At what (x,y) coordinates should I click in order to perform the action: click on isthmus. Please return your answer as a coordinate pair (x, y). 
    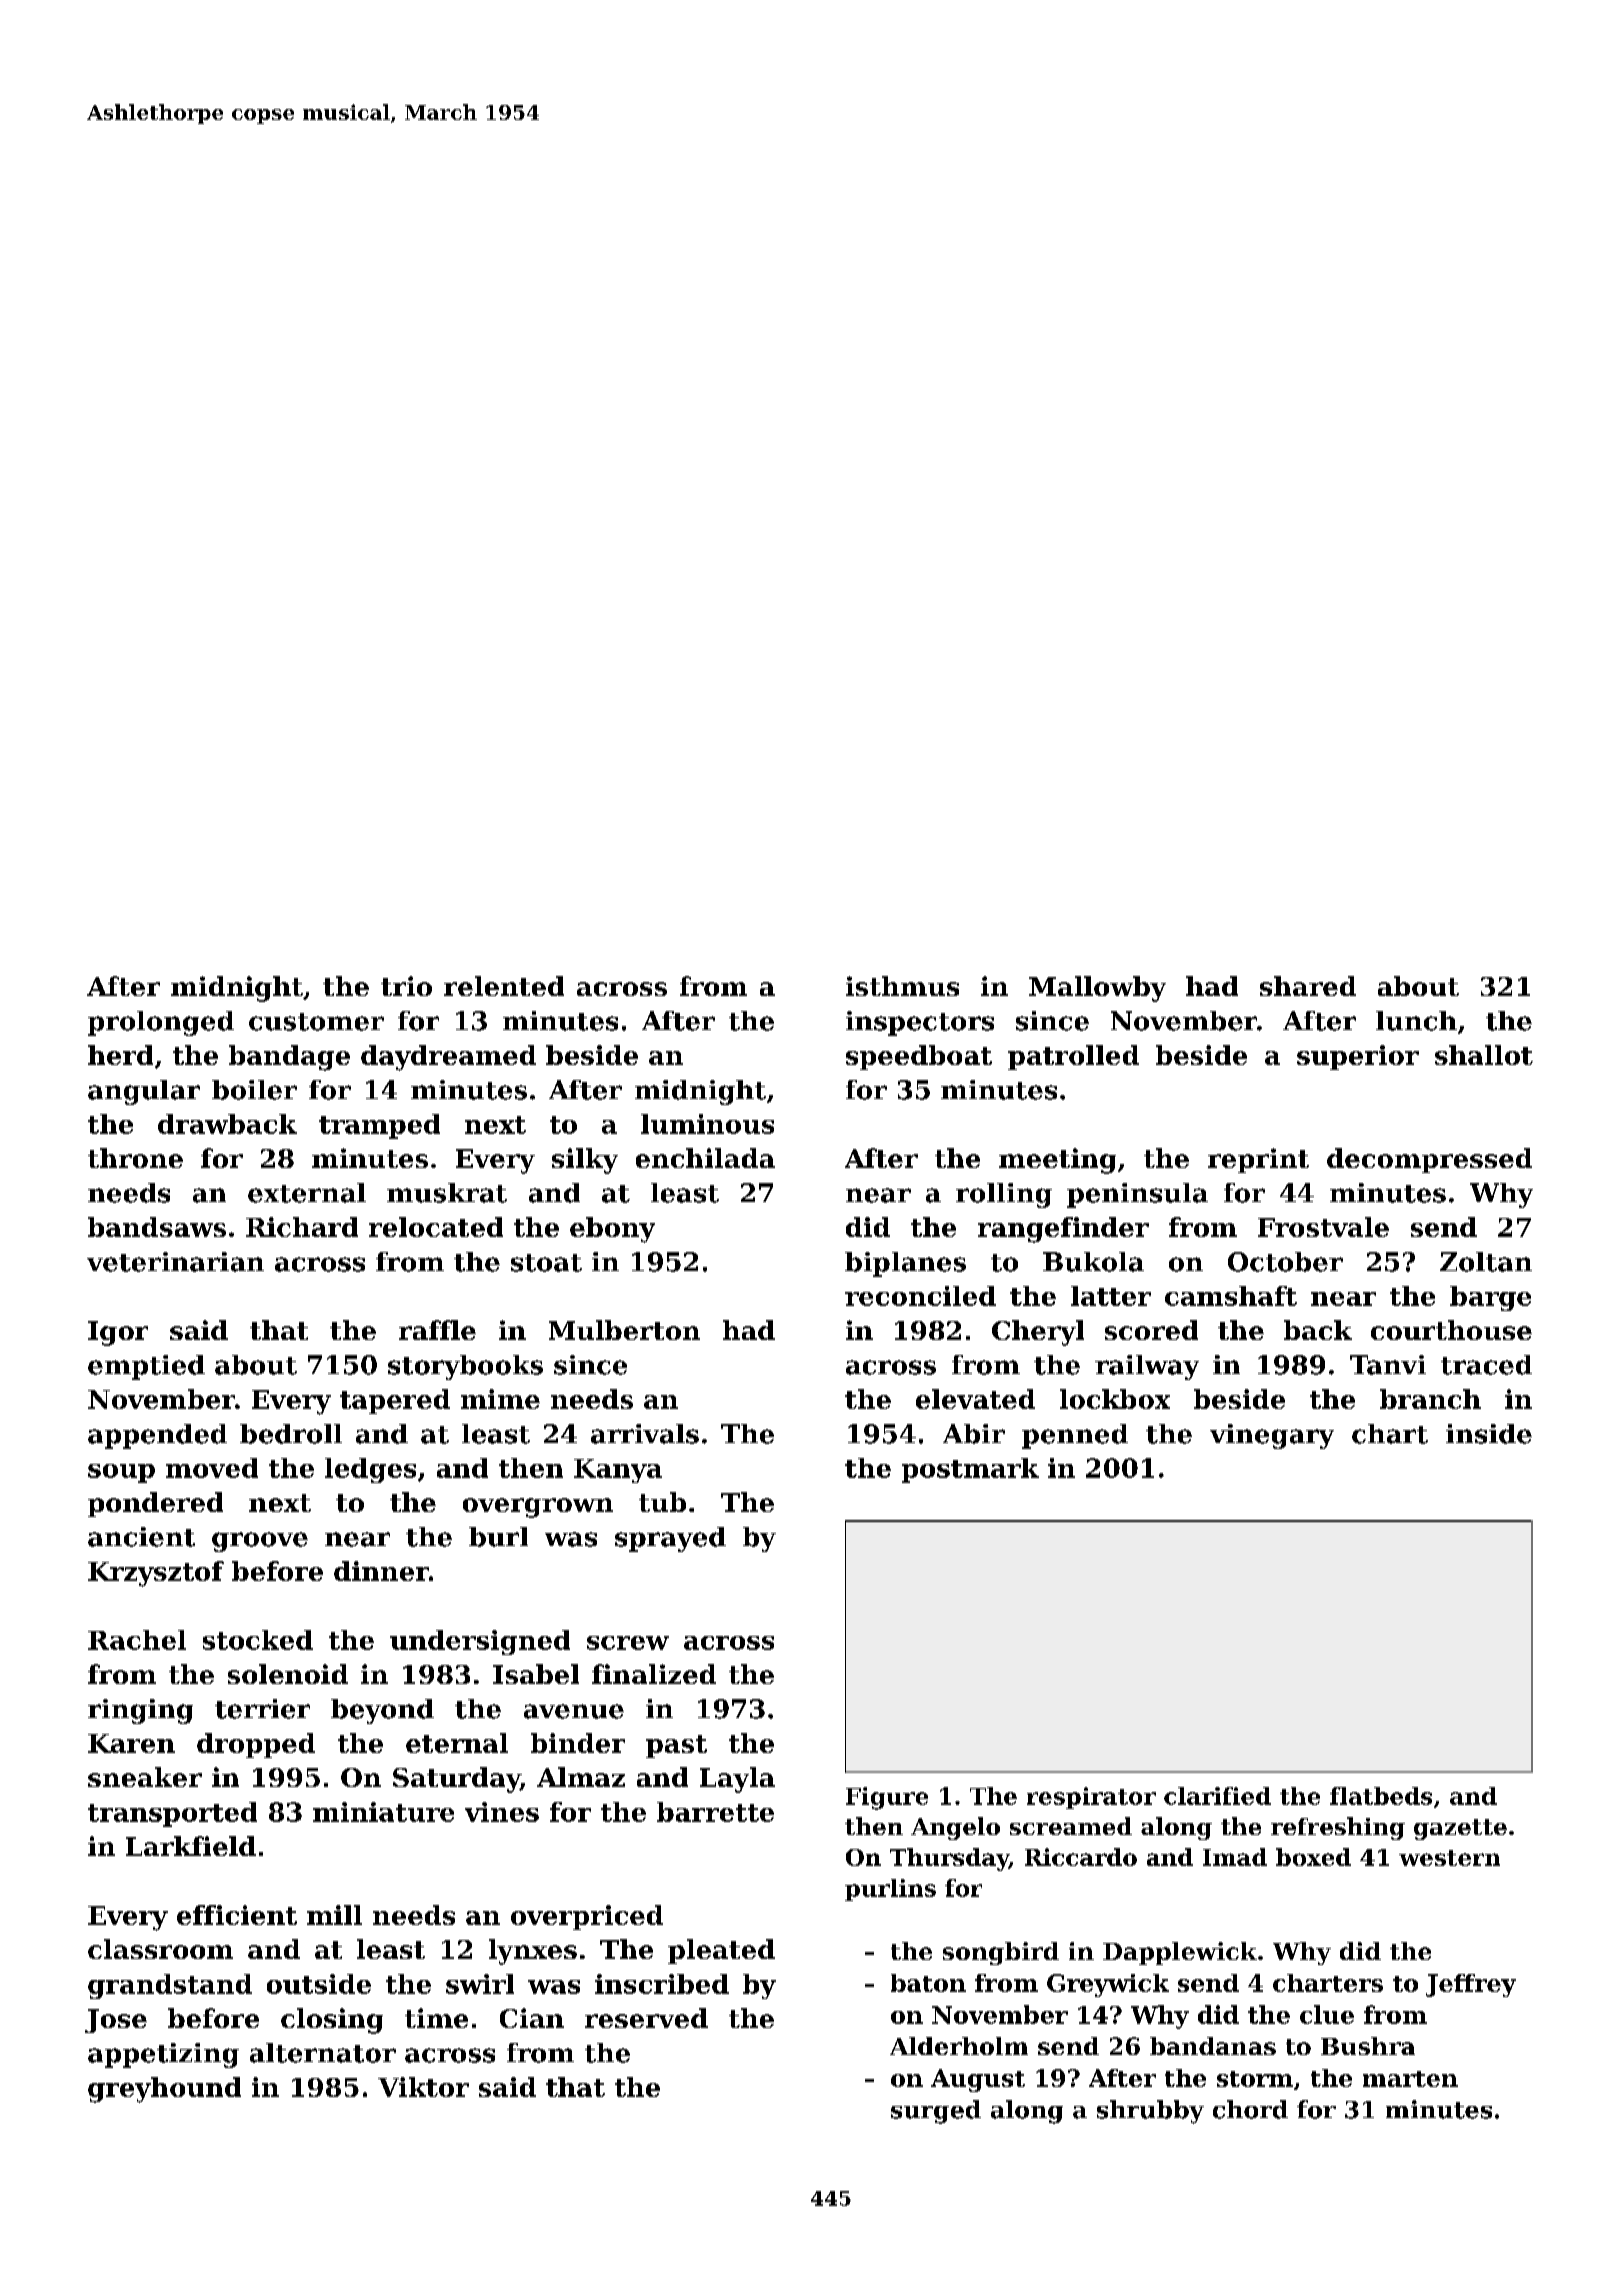
    Looking at the image, I should click on (902, 986).
